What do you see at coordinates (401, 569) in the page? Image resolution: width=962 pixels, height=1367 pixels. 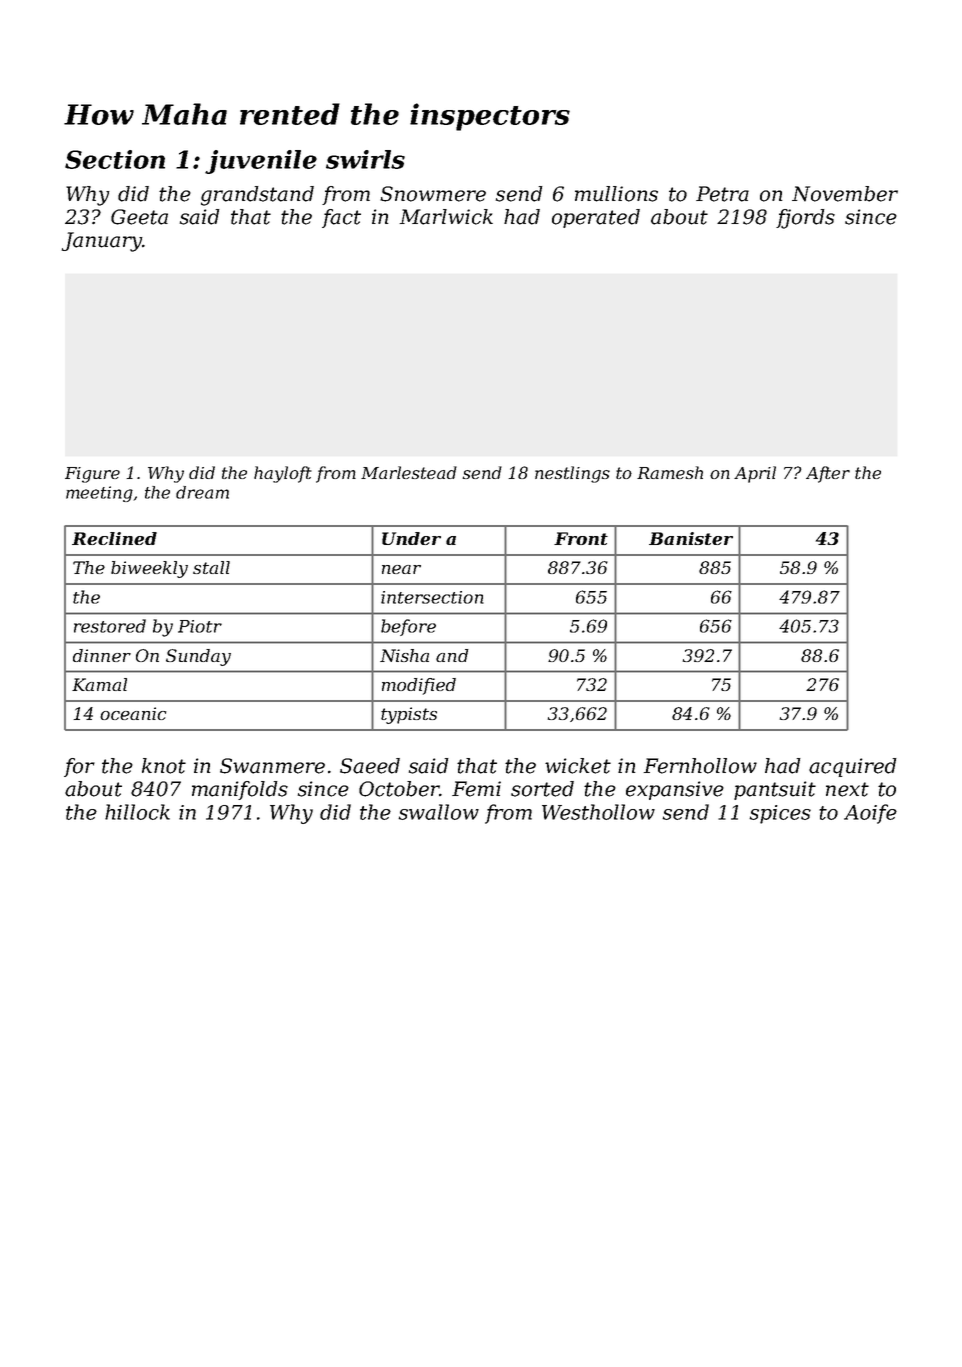 I see `near` at bounding box center [401, 569].
